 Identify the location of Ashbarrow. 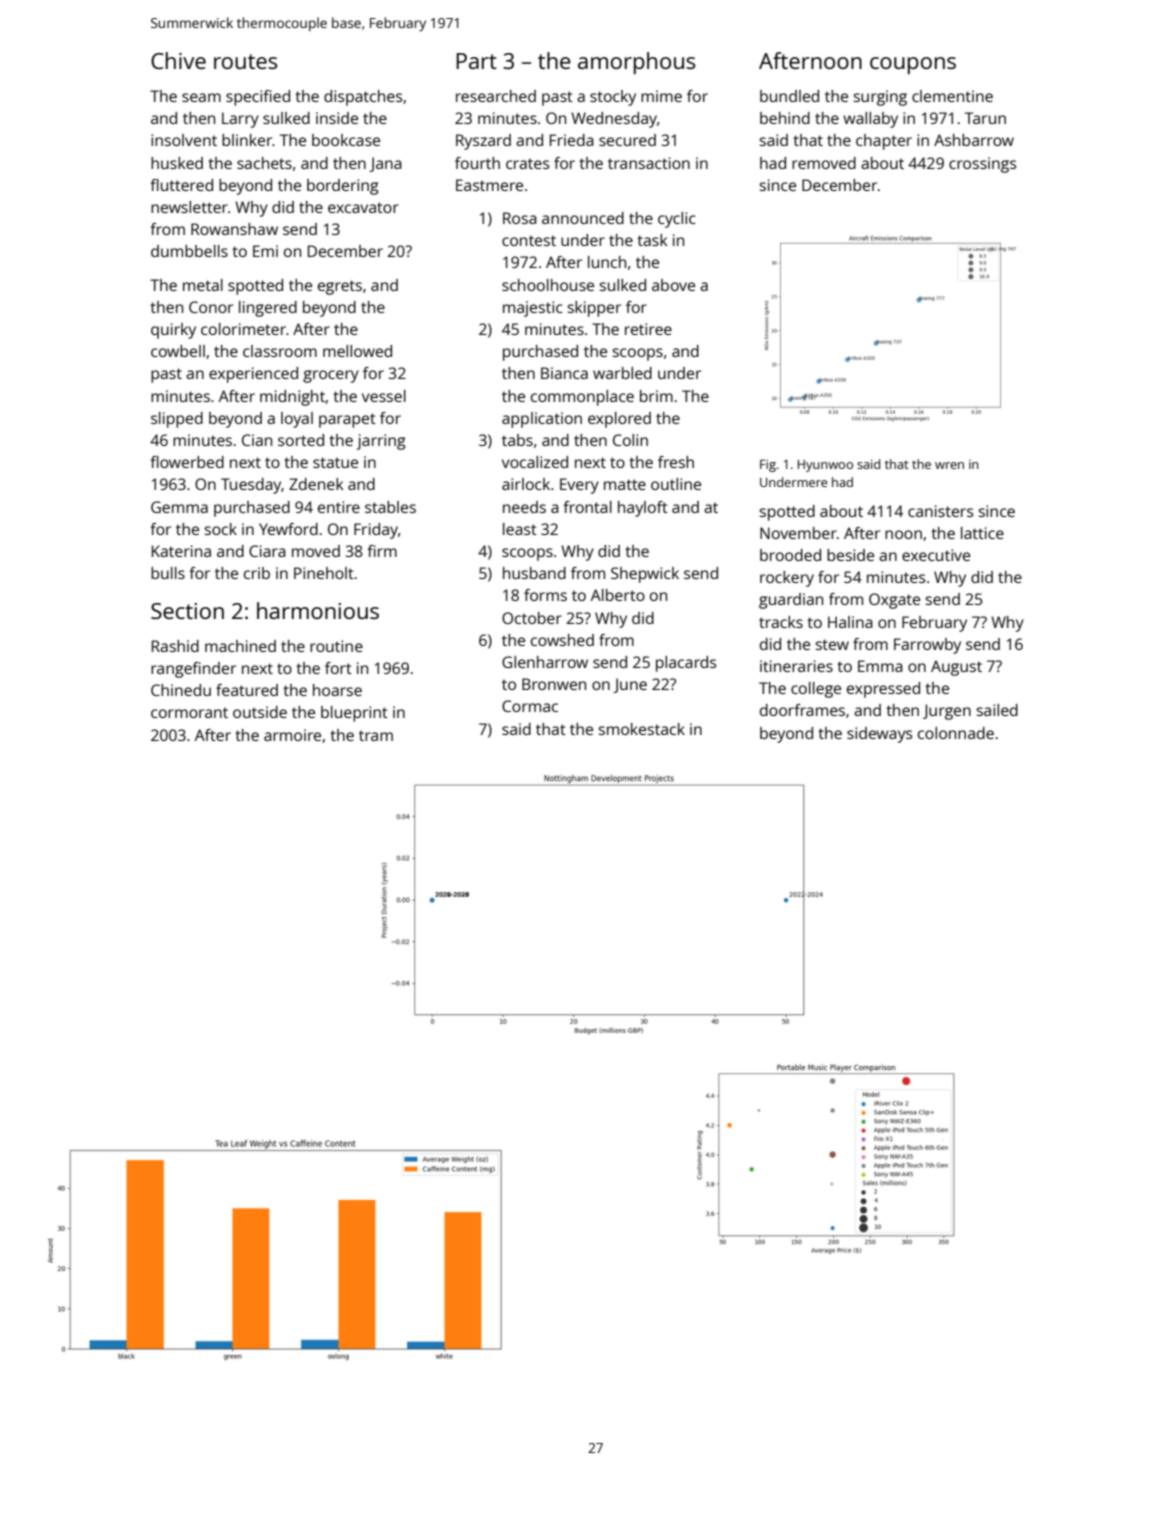
(974, 140).
